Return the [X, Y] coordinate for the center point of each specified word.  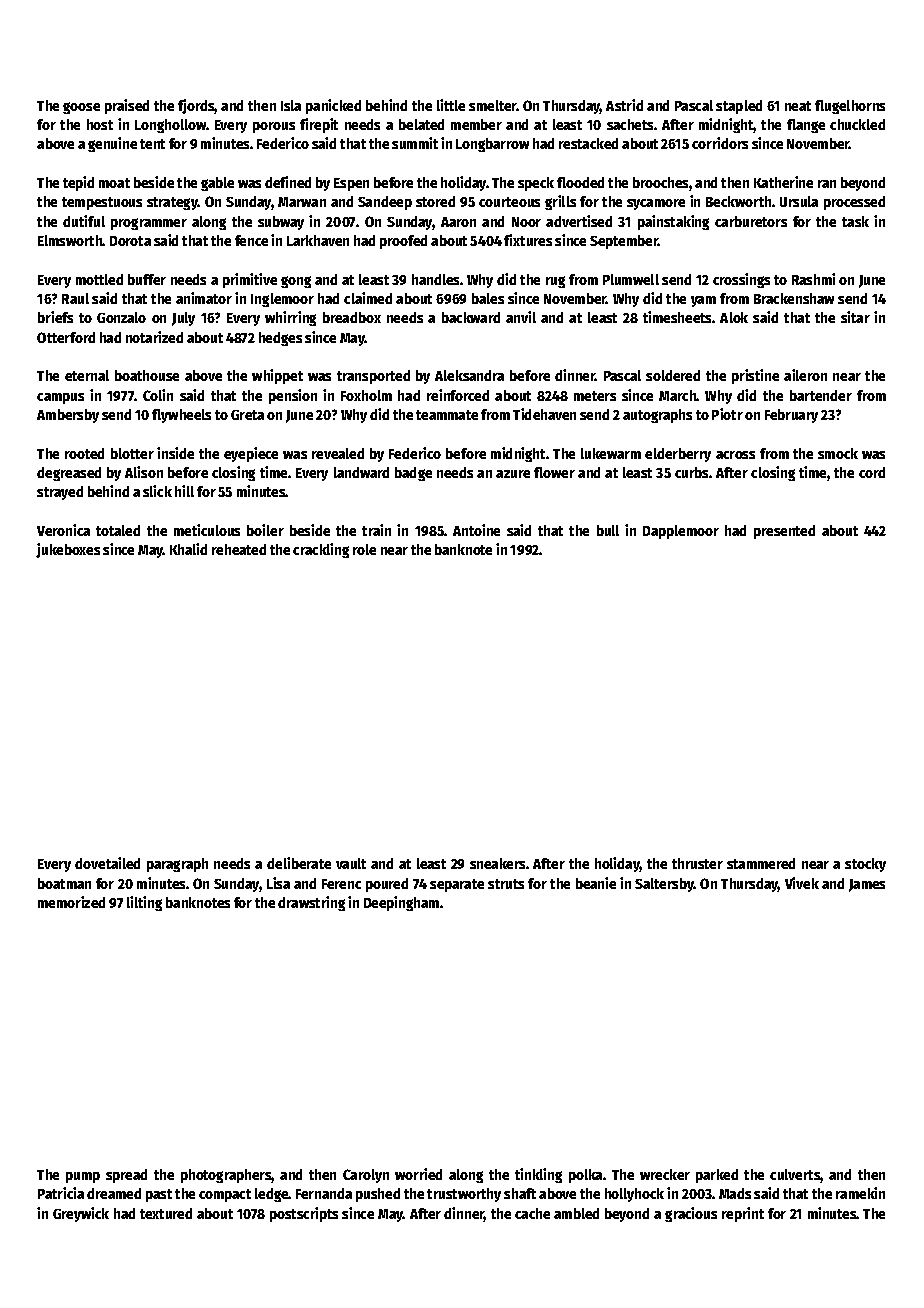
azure [513, 474]
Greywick [81, 1214]
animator [204, 298]
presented [784, 532]
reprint [743, 1214]
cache [532, 1213]
